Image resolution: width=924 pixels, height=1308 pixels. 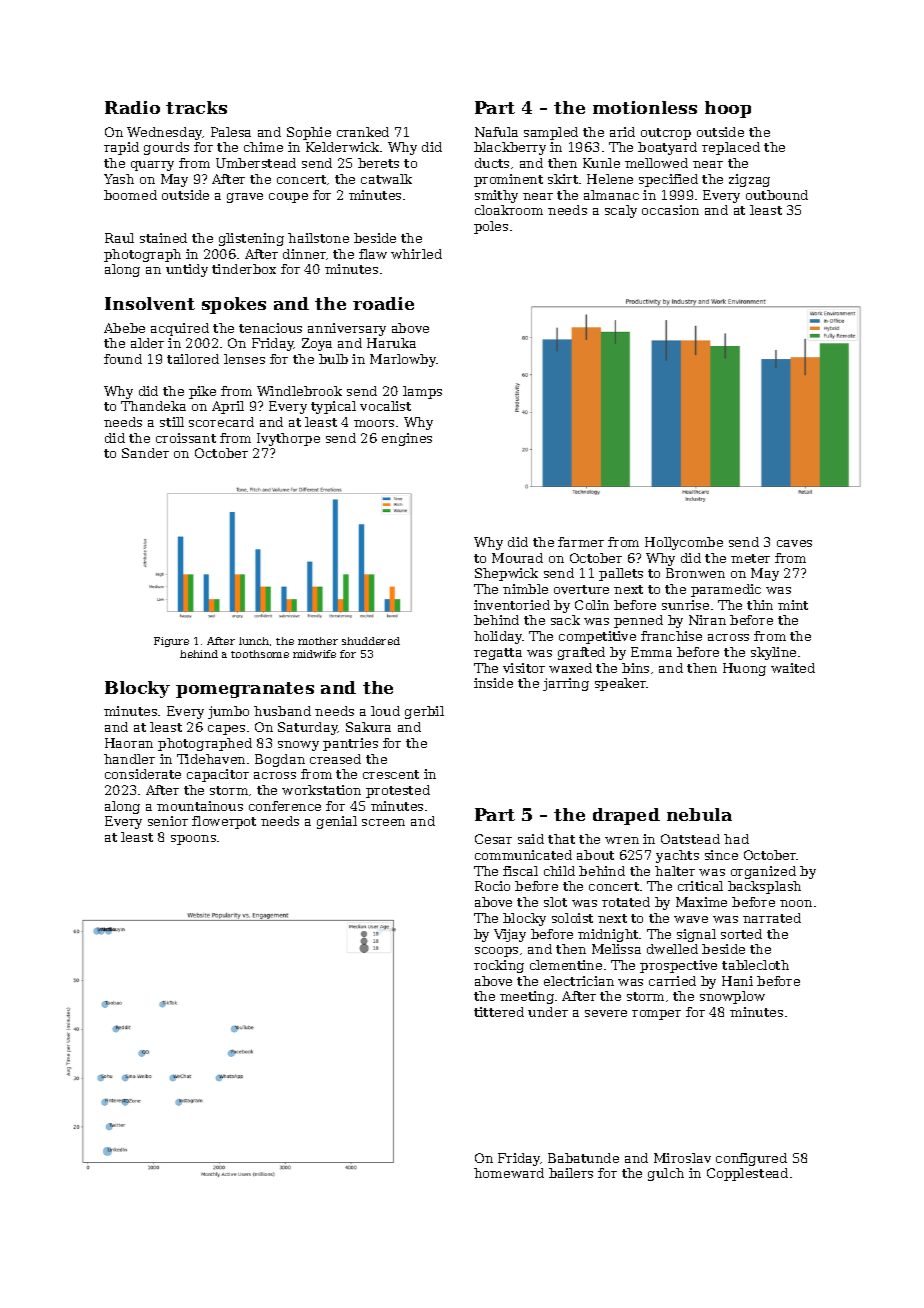 I want to click on meeting, so click(x=527, y=997).
